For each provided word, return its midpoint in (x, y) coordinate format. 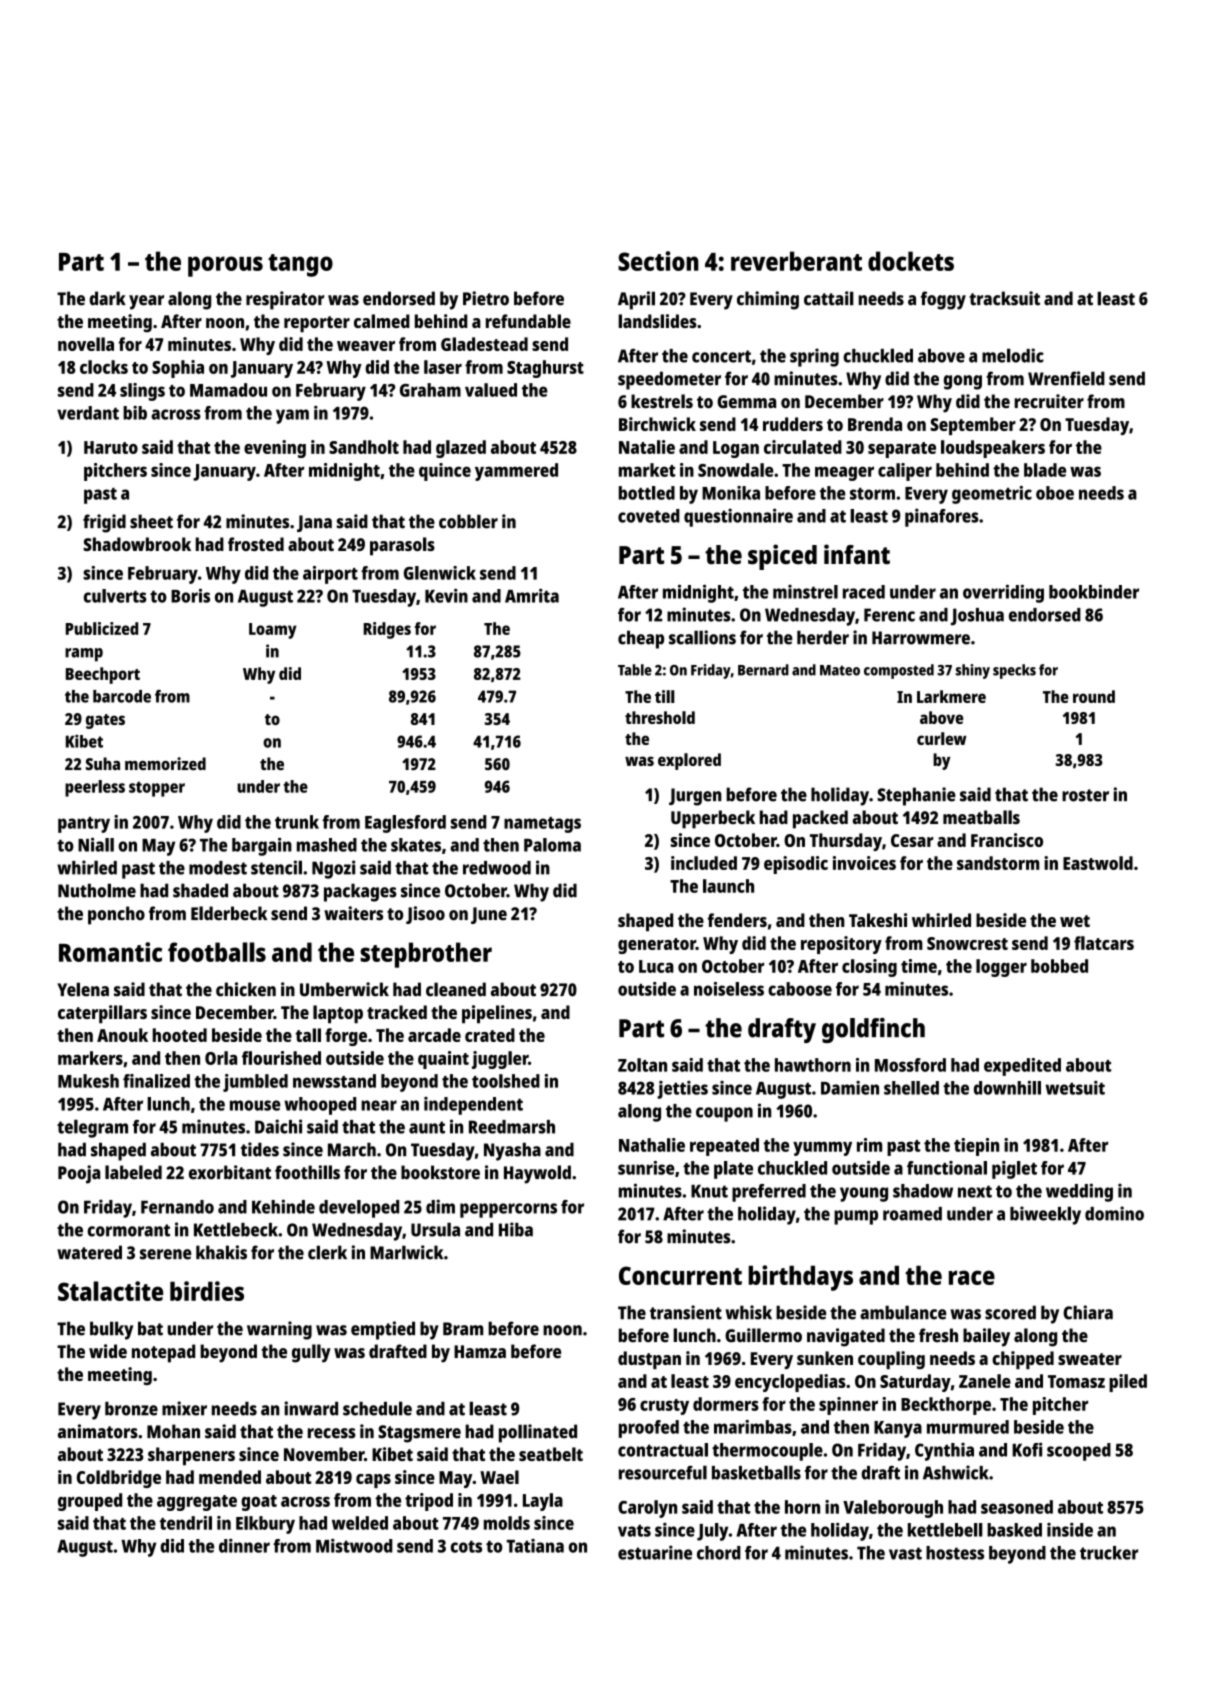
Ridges (387, 630)
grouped (90, 1502)
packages (360, 892)
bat (150, 1328)
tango (300, 265)
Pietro (486, 298)
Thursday (846, 842)
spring (814, 357)
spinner (848, 1406)
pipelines (497, 1014)
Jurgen (695, 797)
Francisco (1007, 840)
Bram (463, 1329)
